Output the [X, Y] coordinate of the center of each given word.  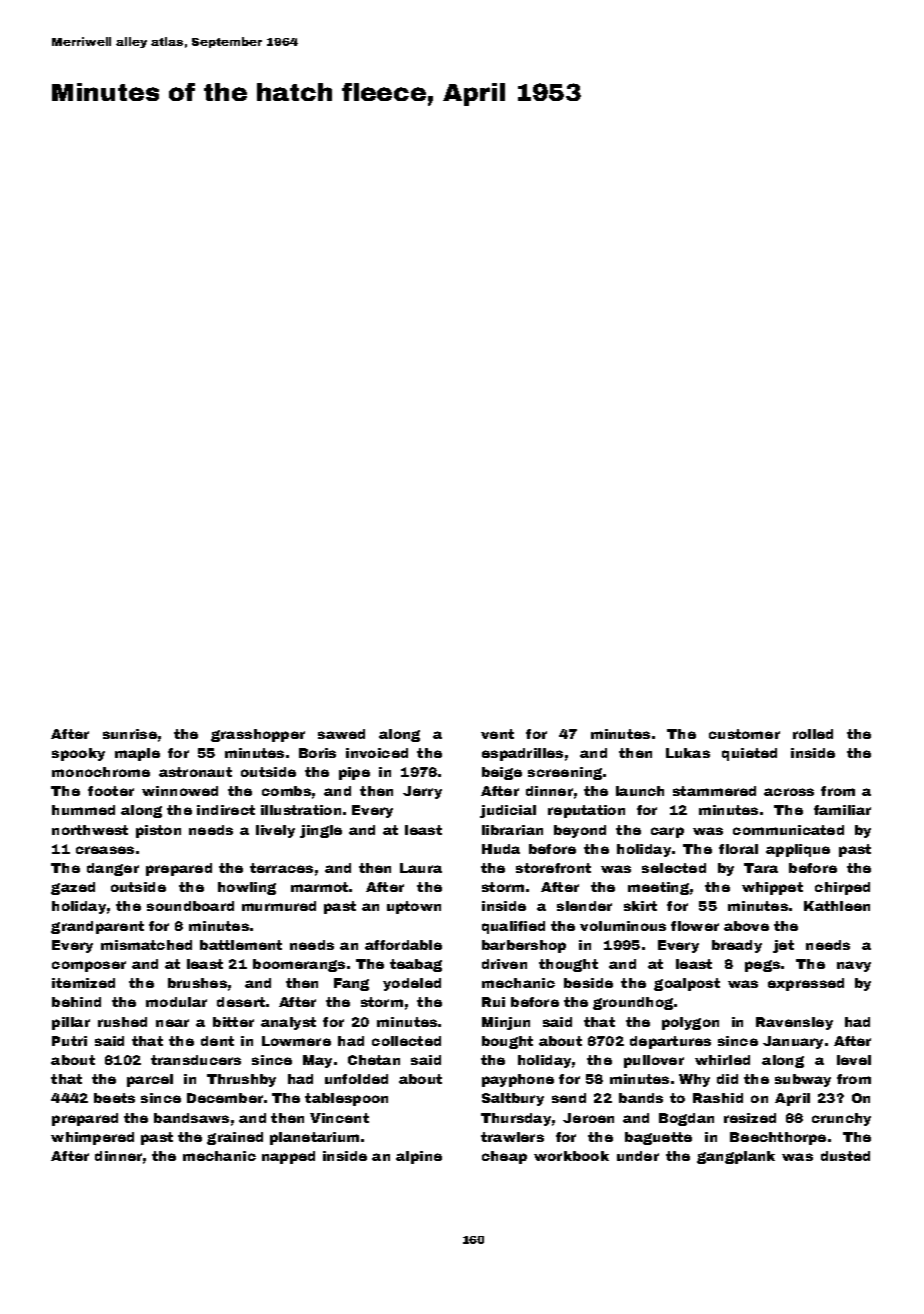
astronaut [195, 772]
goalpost [687, 984]
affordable [403, 945]
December [225, 1098]
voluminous [623, 926]
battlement [241, 945]
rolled [813, 734]
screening [565, 773]
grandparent [97, 927]
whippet [772, 888]
